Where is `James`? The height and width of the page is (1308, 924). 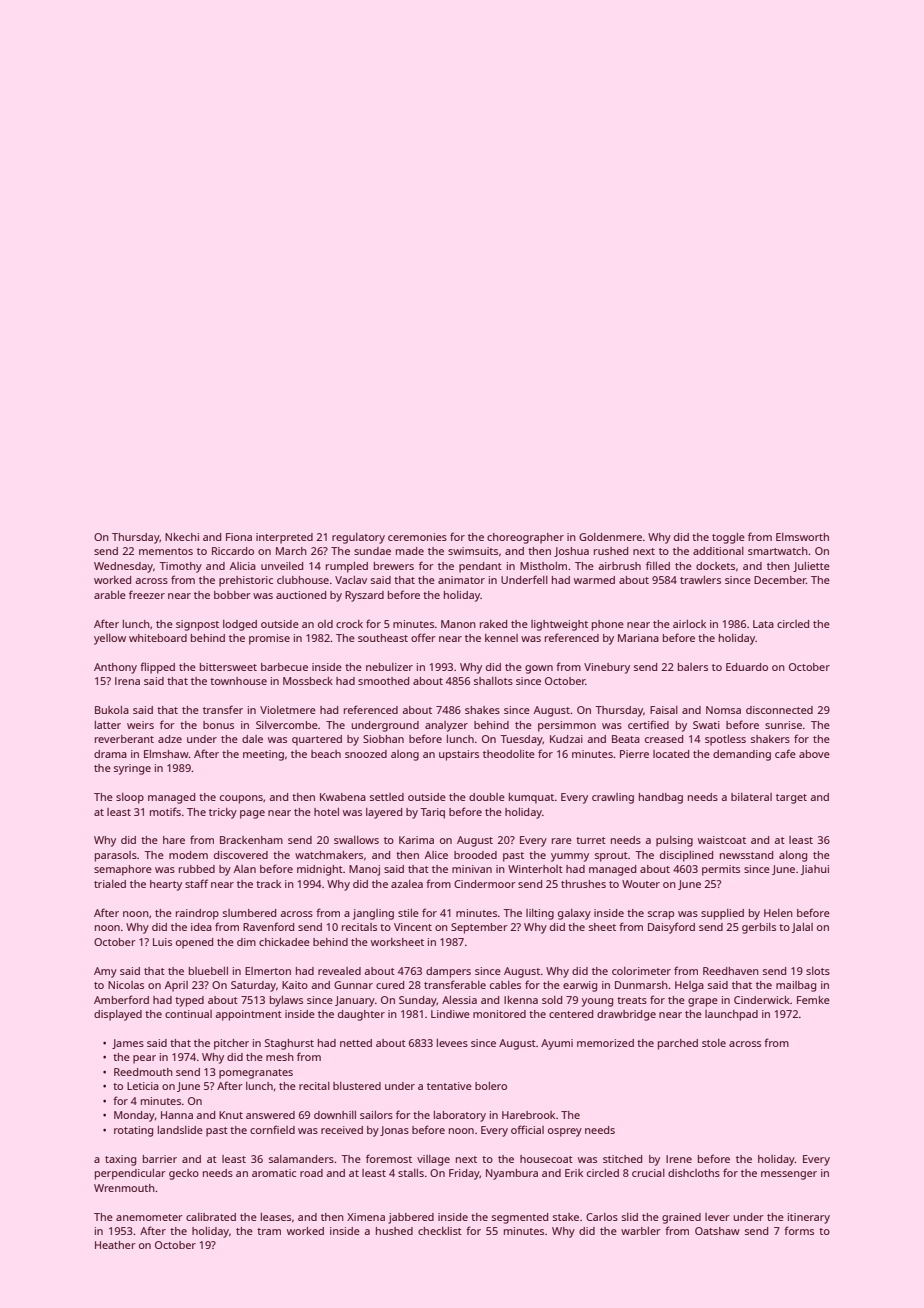 James is located at coordinates (128, 1044).
